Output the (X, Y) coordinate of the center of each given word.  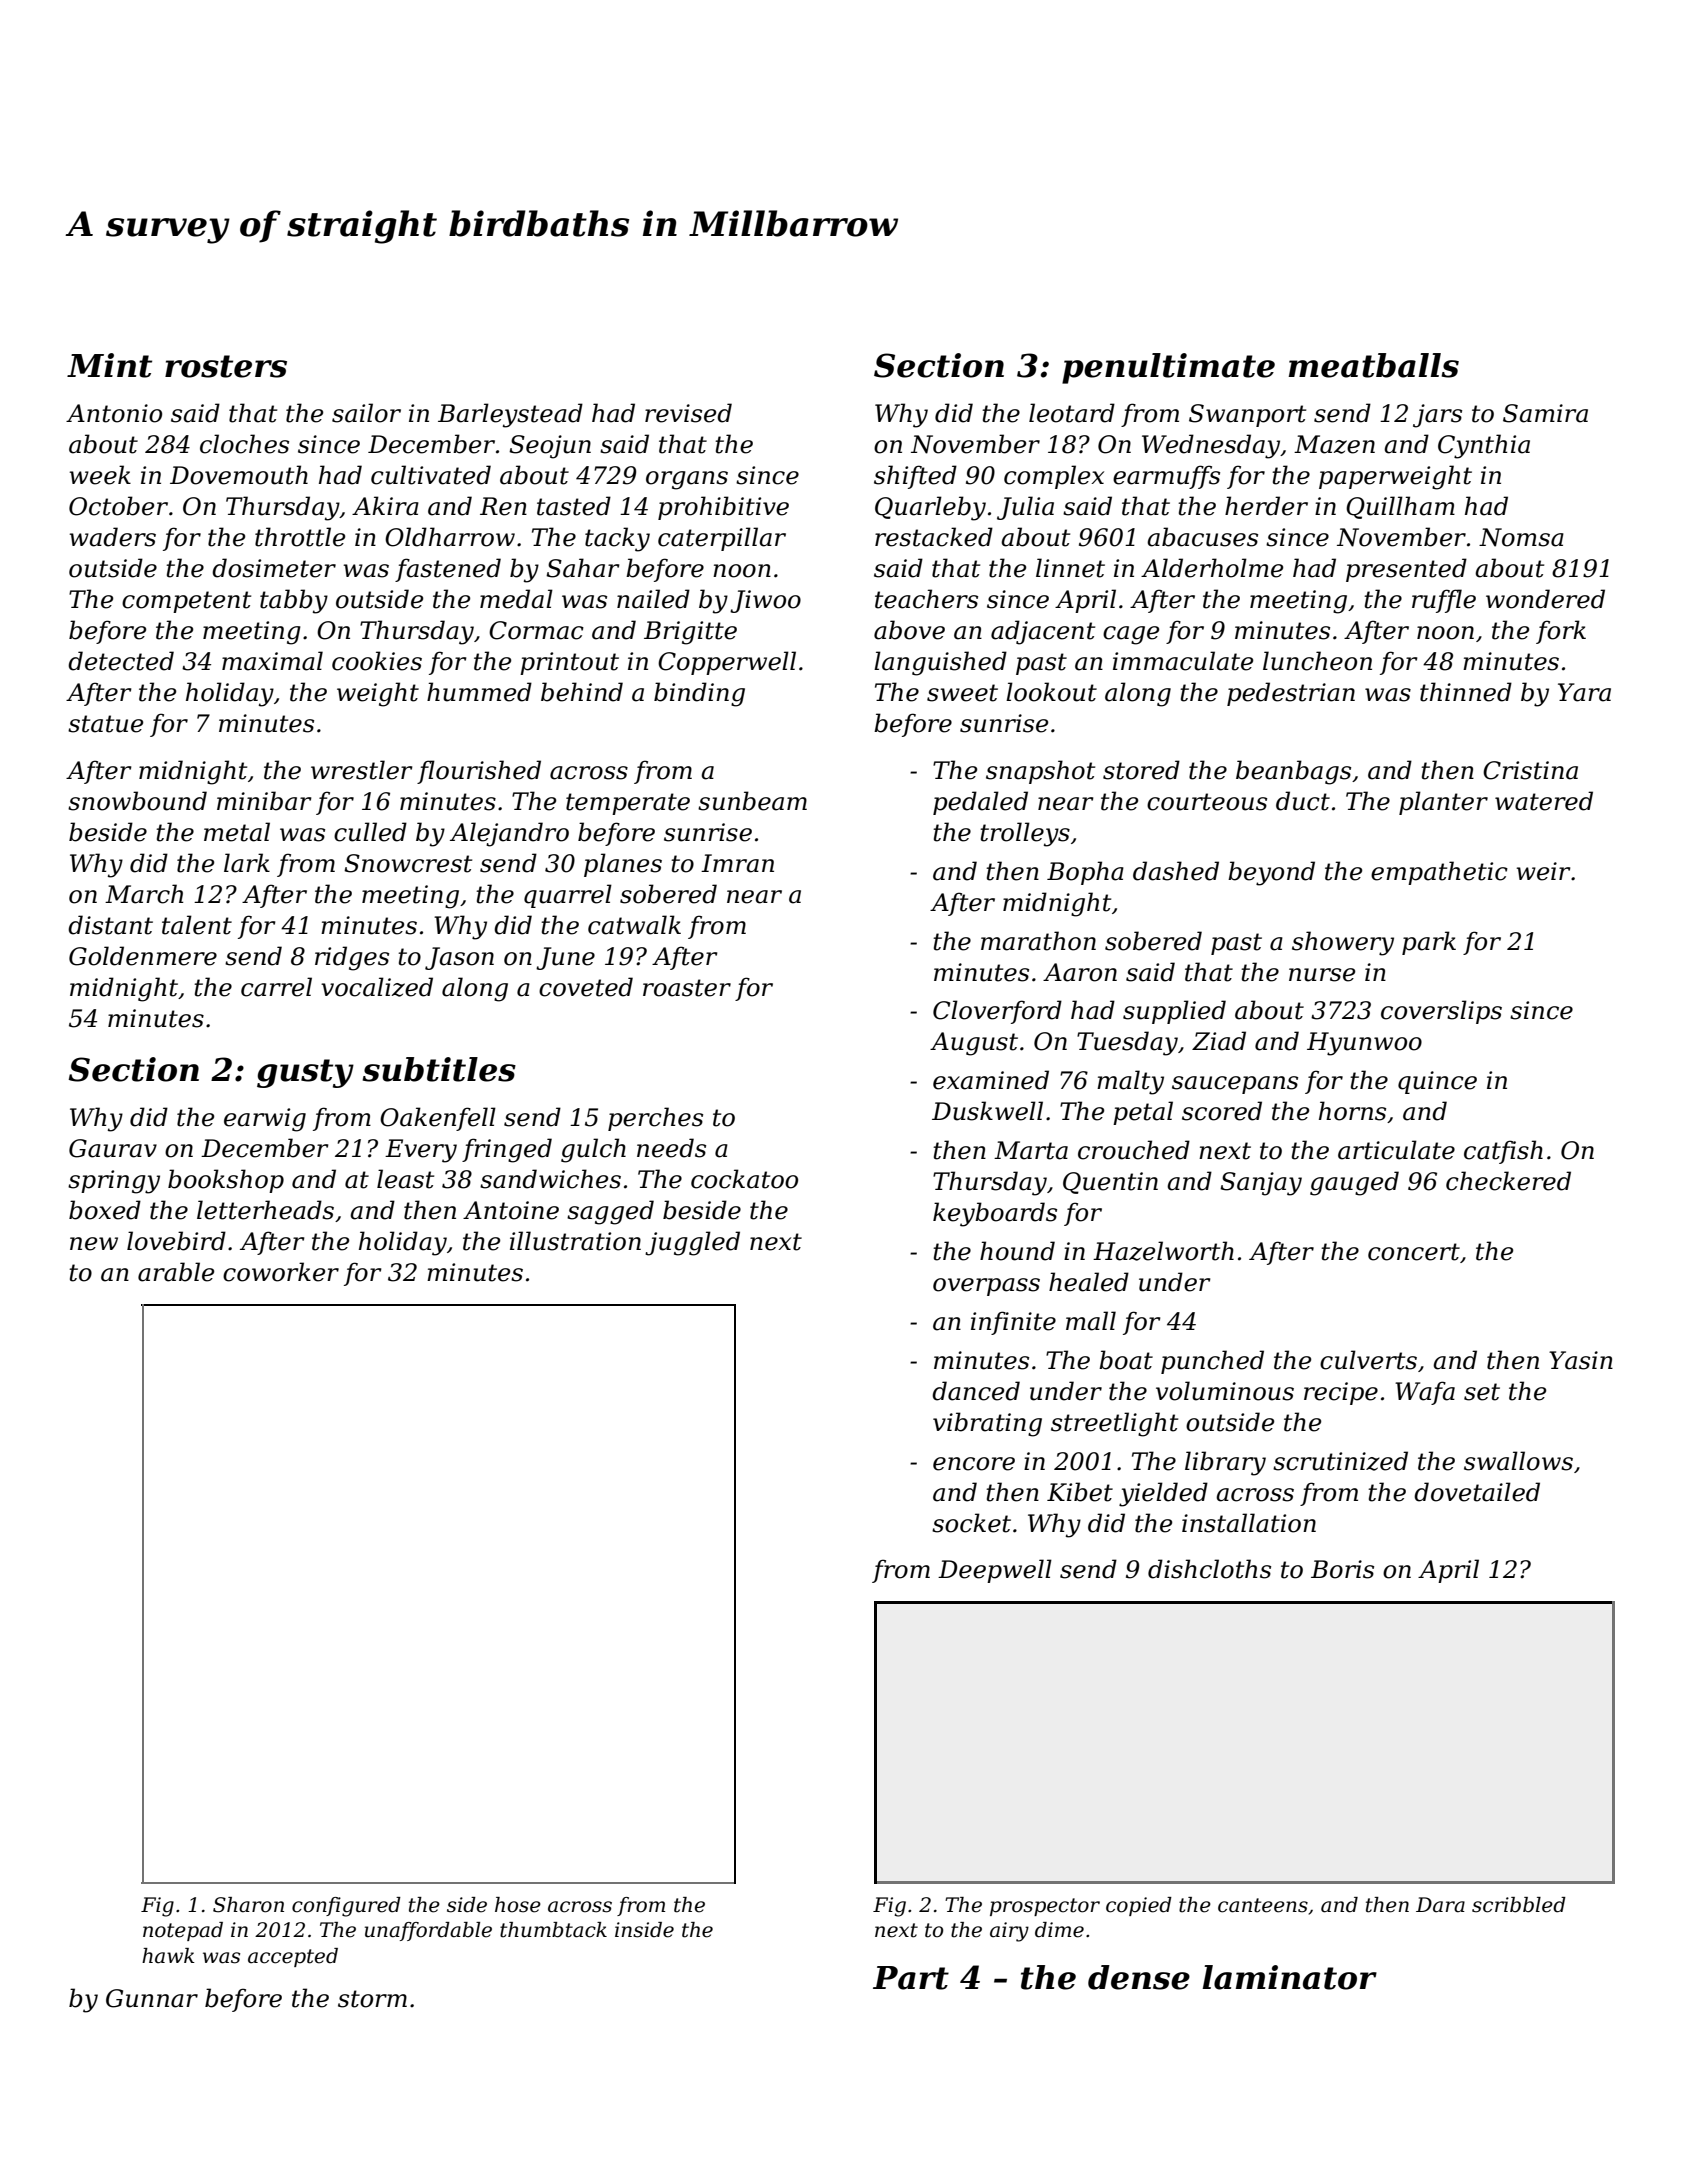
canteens (1263, 1905)
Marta (1031, 1150)
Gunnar (152, 1998)
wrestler (362, 770)
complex (1054, 477)
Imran (737, 863)
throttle (300, 537)
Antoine (511, 1210)
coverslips (1441, 1012)
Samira (1545, 413)
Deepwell (995, 1571)
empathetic (1439, 873)
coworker (281, 1272)
